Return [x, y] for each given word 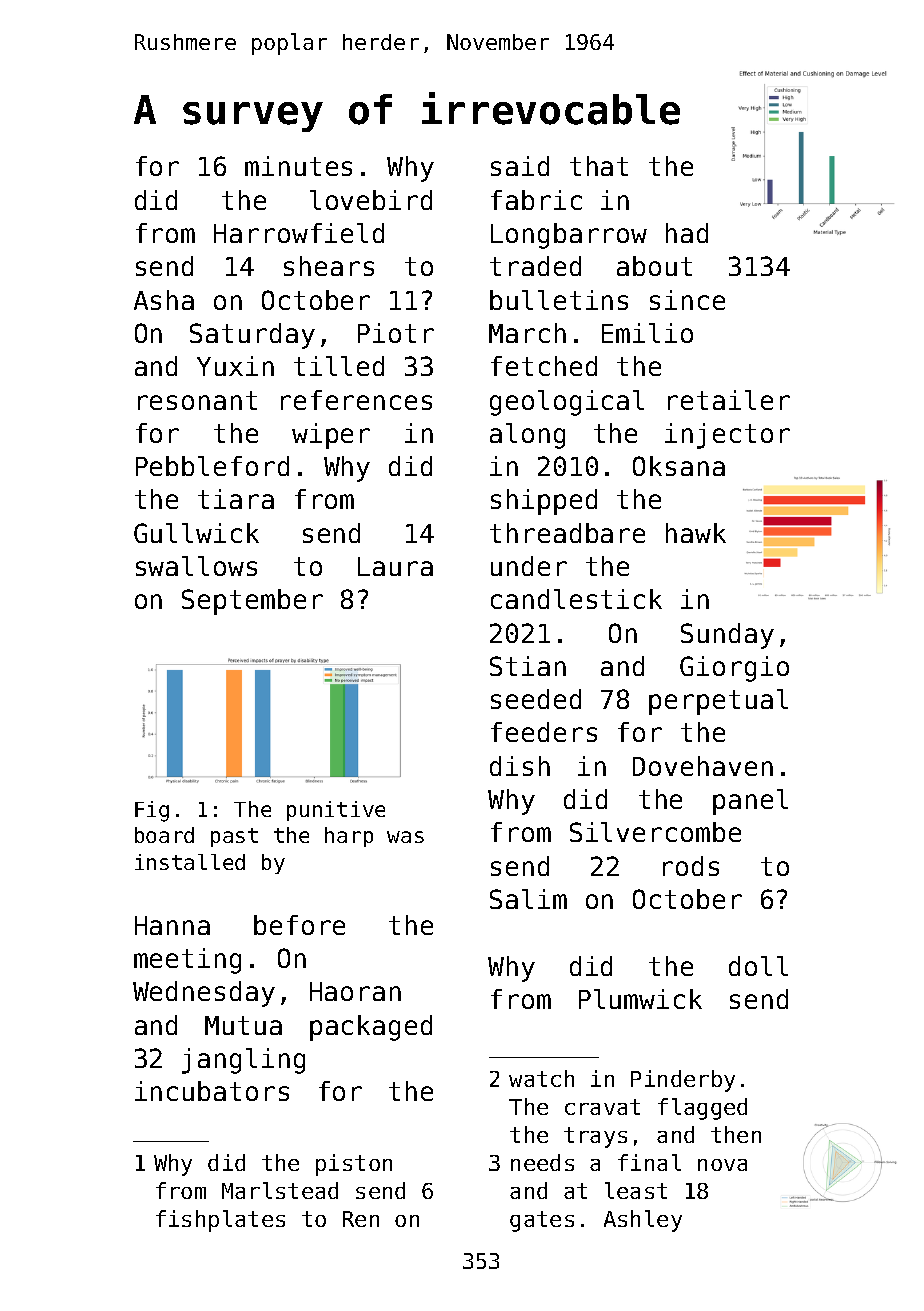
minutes [298, 166]
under [529, 566]
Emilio [647, 333]
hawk [696, 533]
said [520, 166]
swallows [196, 566]
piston [354, 1165]
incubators [212, 1091]
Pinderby [683, 1081]
